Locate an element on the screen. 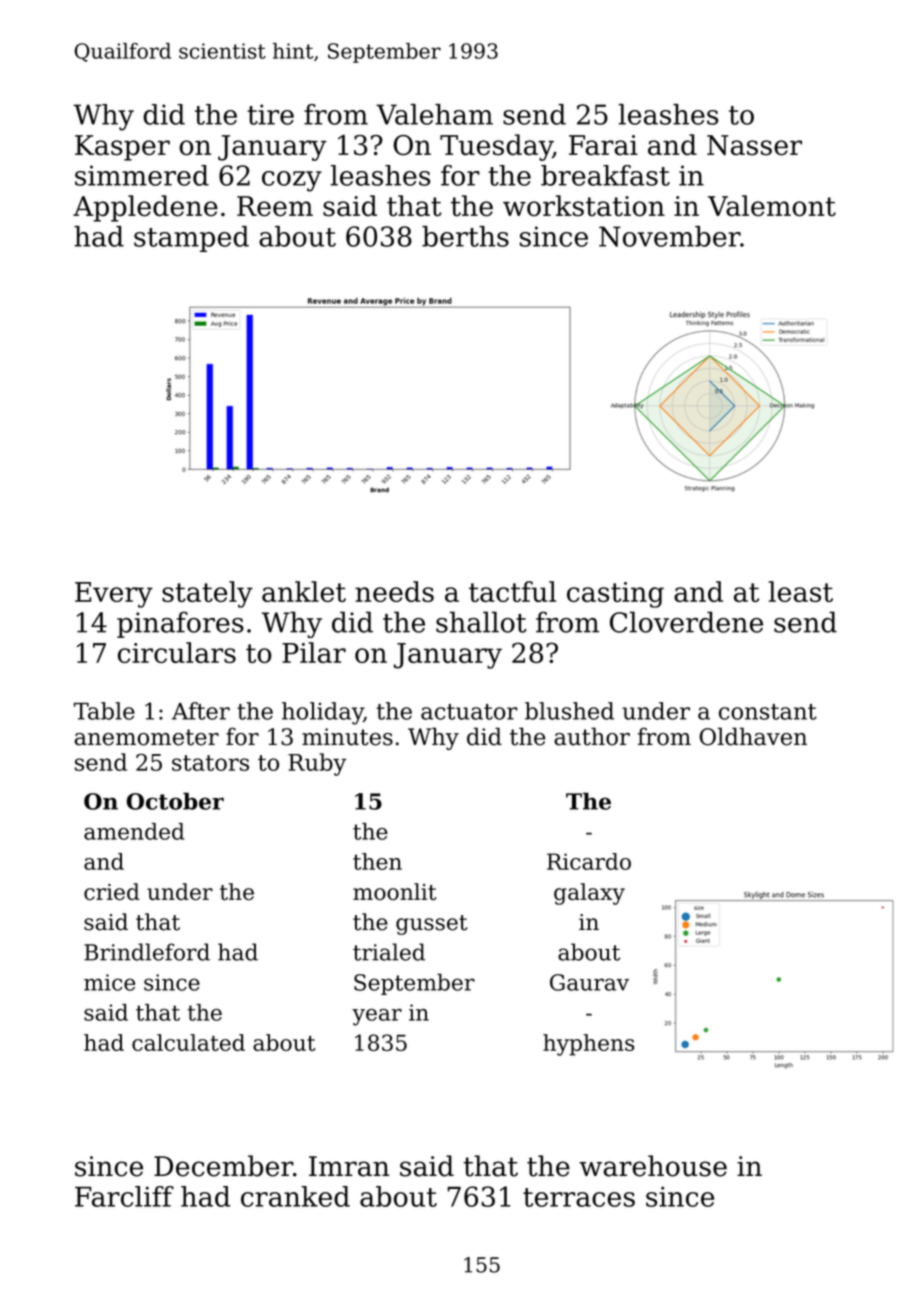 The image size is (924, 1311). Farai is located at coordinates (603, 145).
